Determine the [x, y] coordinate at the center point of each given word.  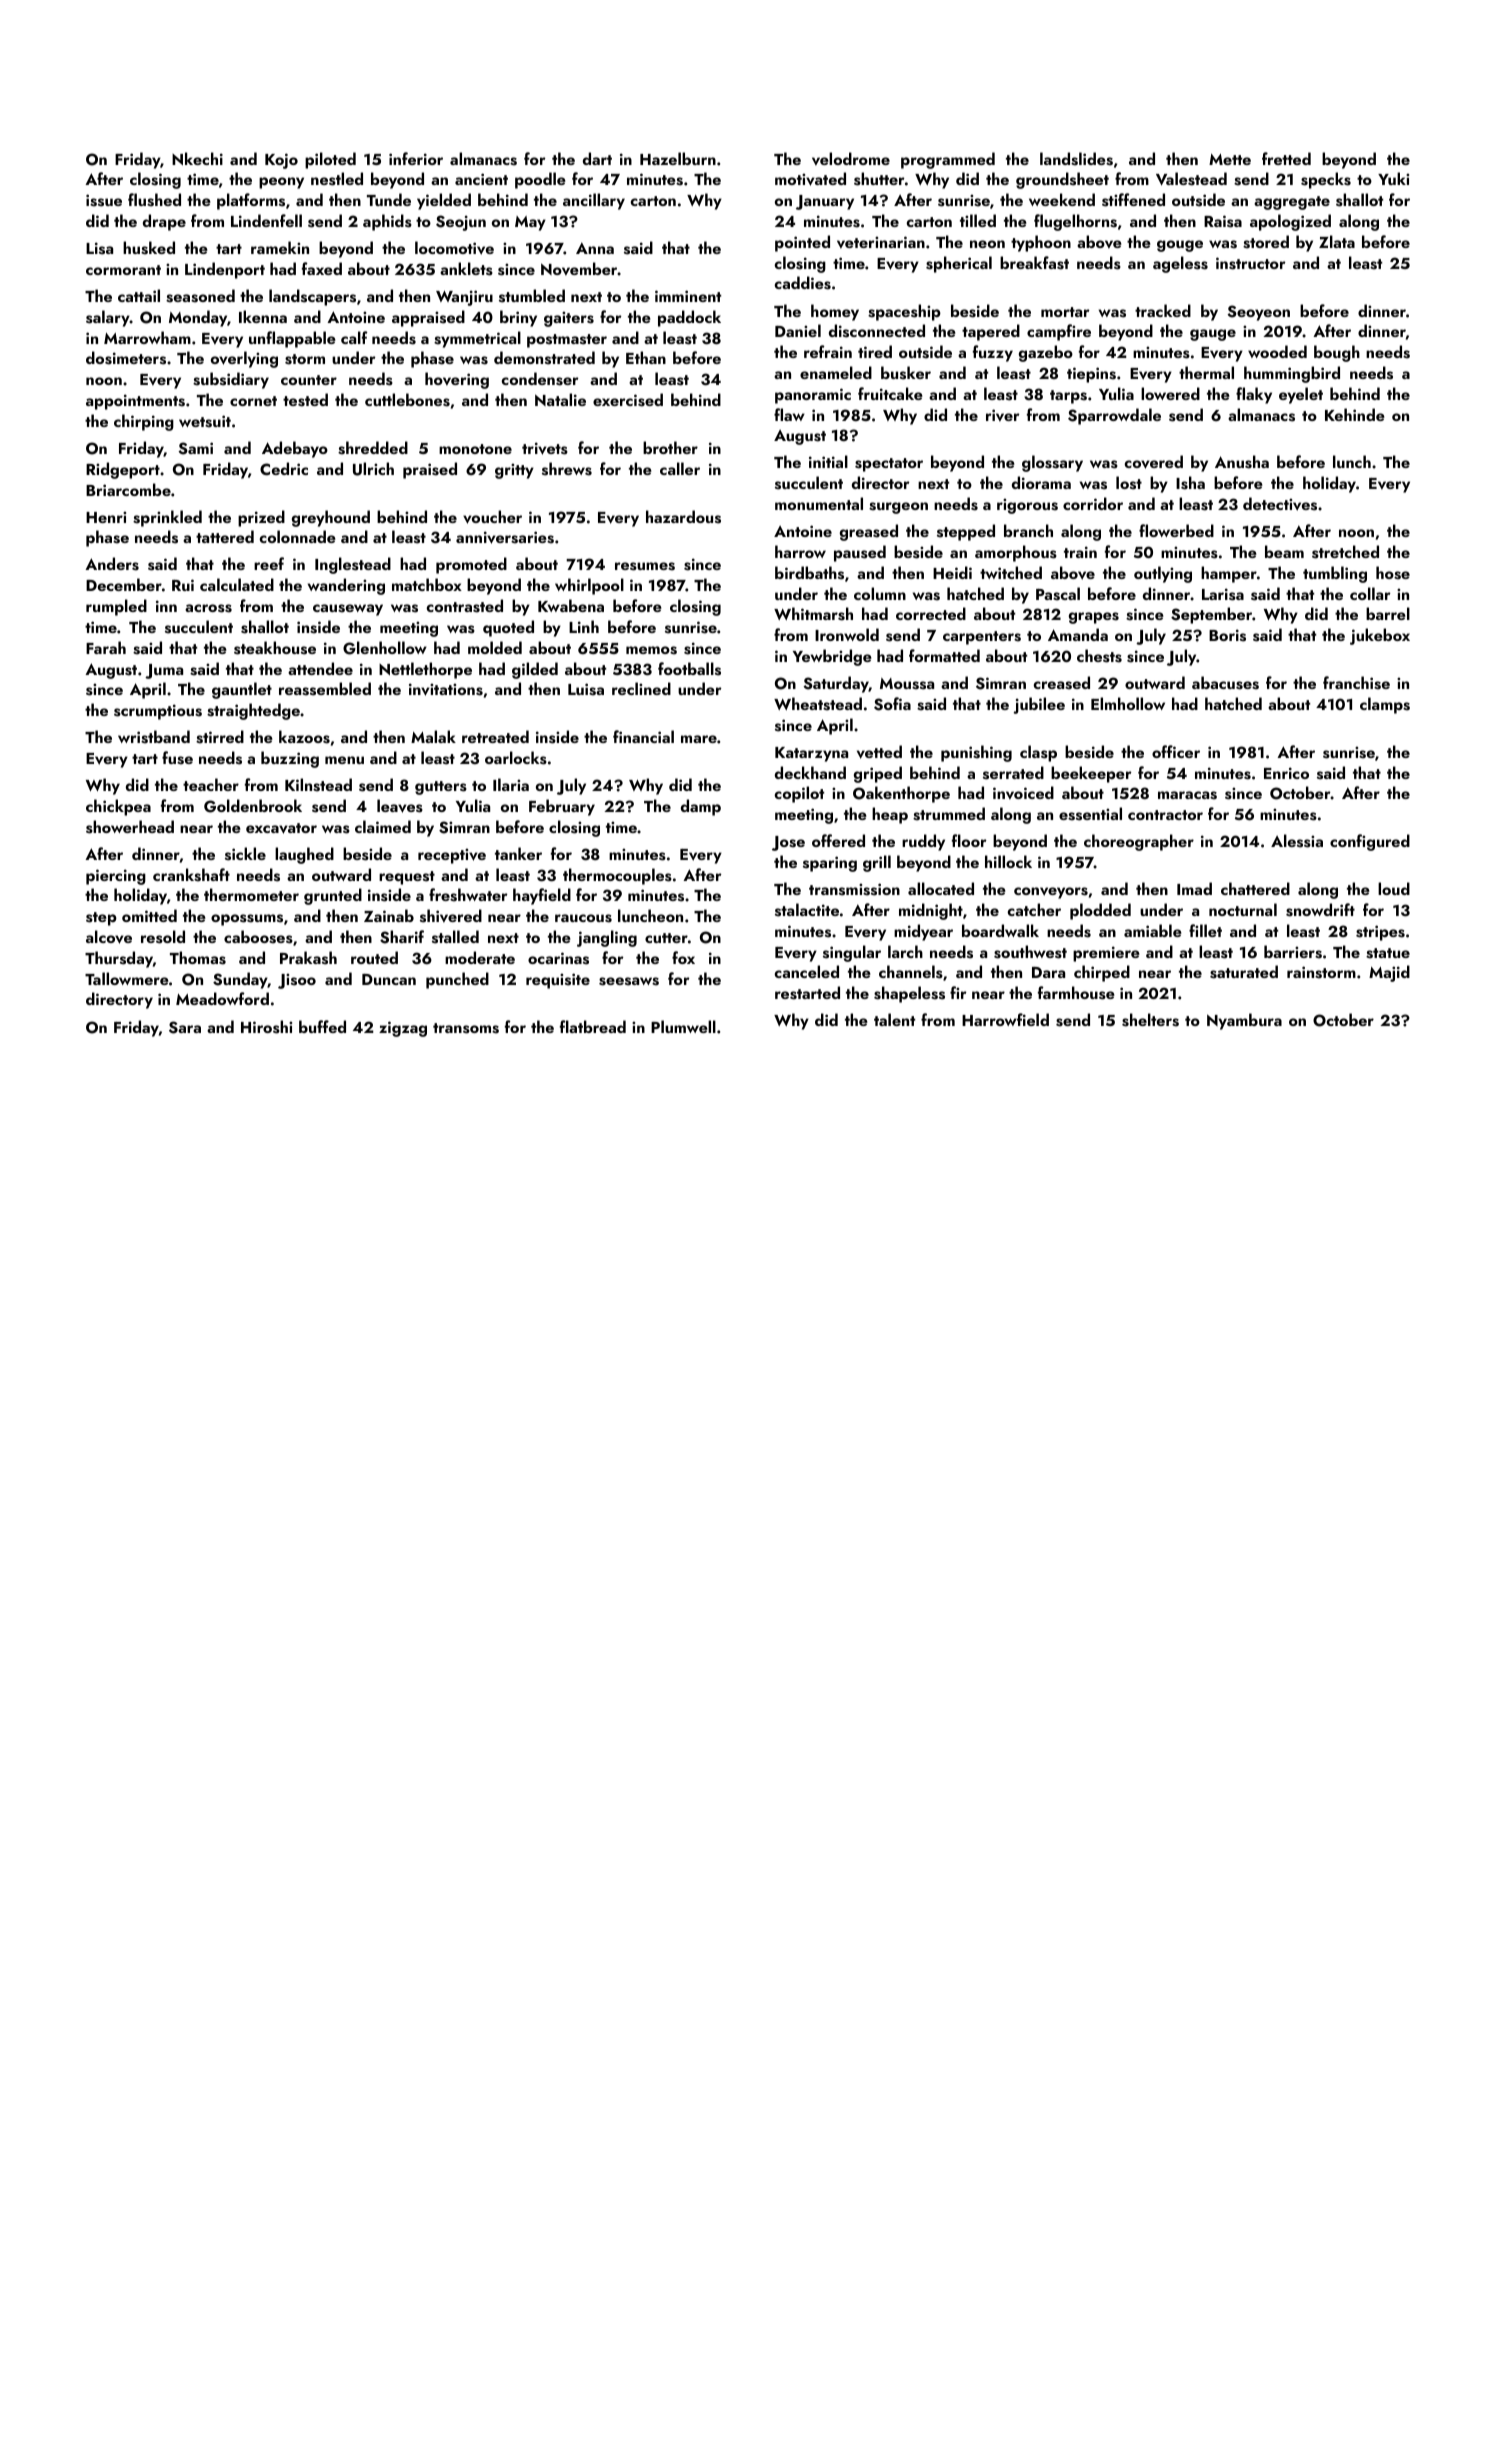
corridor [1093, 503]
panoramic [813, 396]
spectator [889, 465]
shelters [1150, 1020]
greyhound [331, 518]
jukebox [1380, 636]
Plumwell [683, 1026]
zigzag [403, 1029]
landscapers [312, 297]
